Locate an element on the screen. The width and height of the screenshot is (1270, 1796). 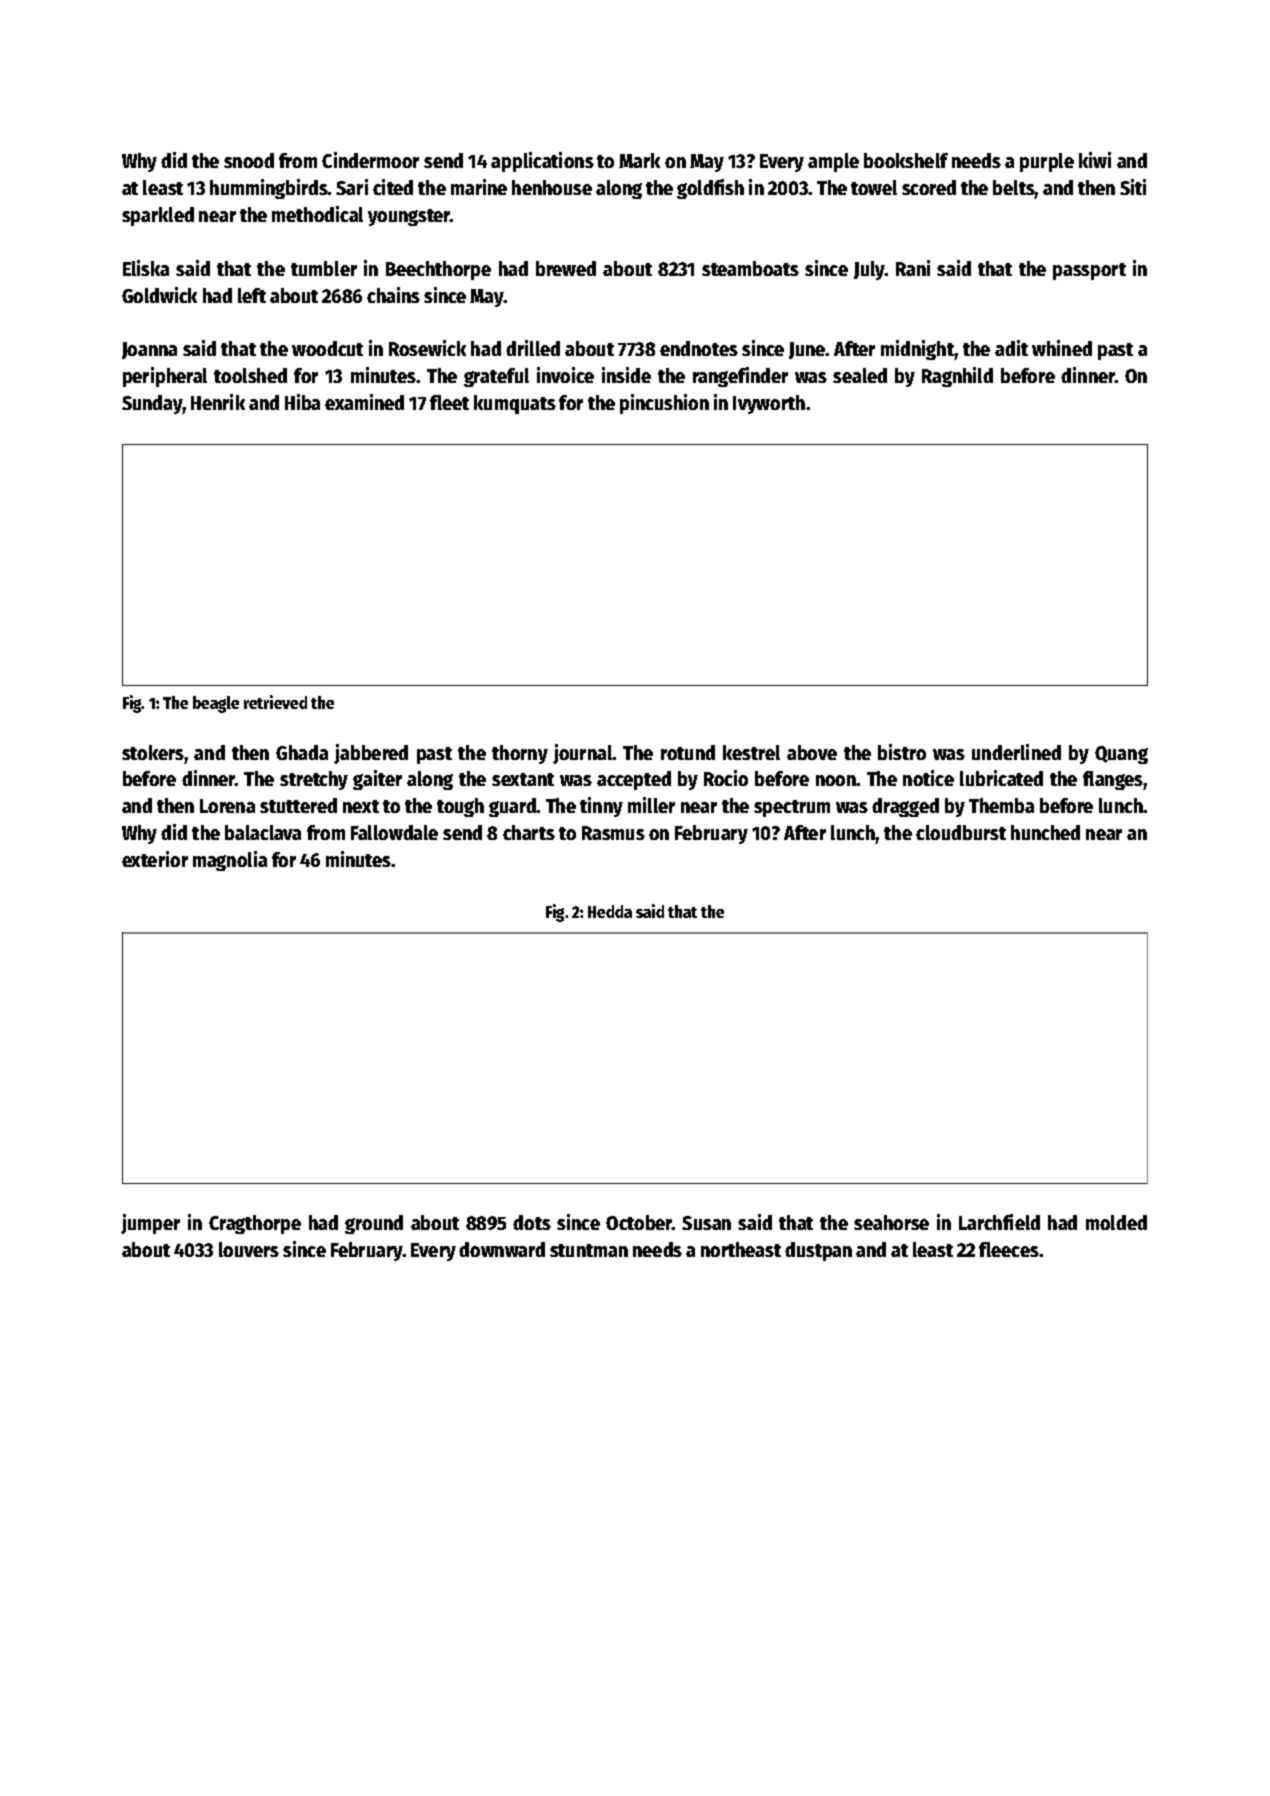
pincushion is located at coordinates (664, 404).
